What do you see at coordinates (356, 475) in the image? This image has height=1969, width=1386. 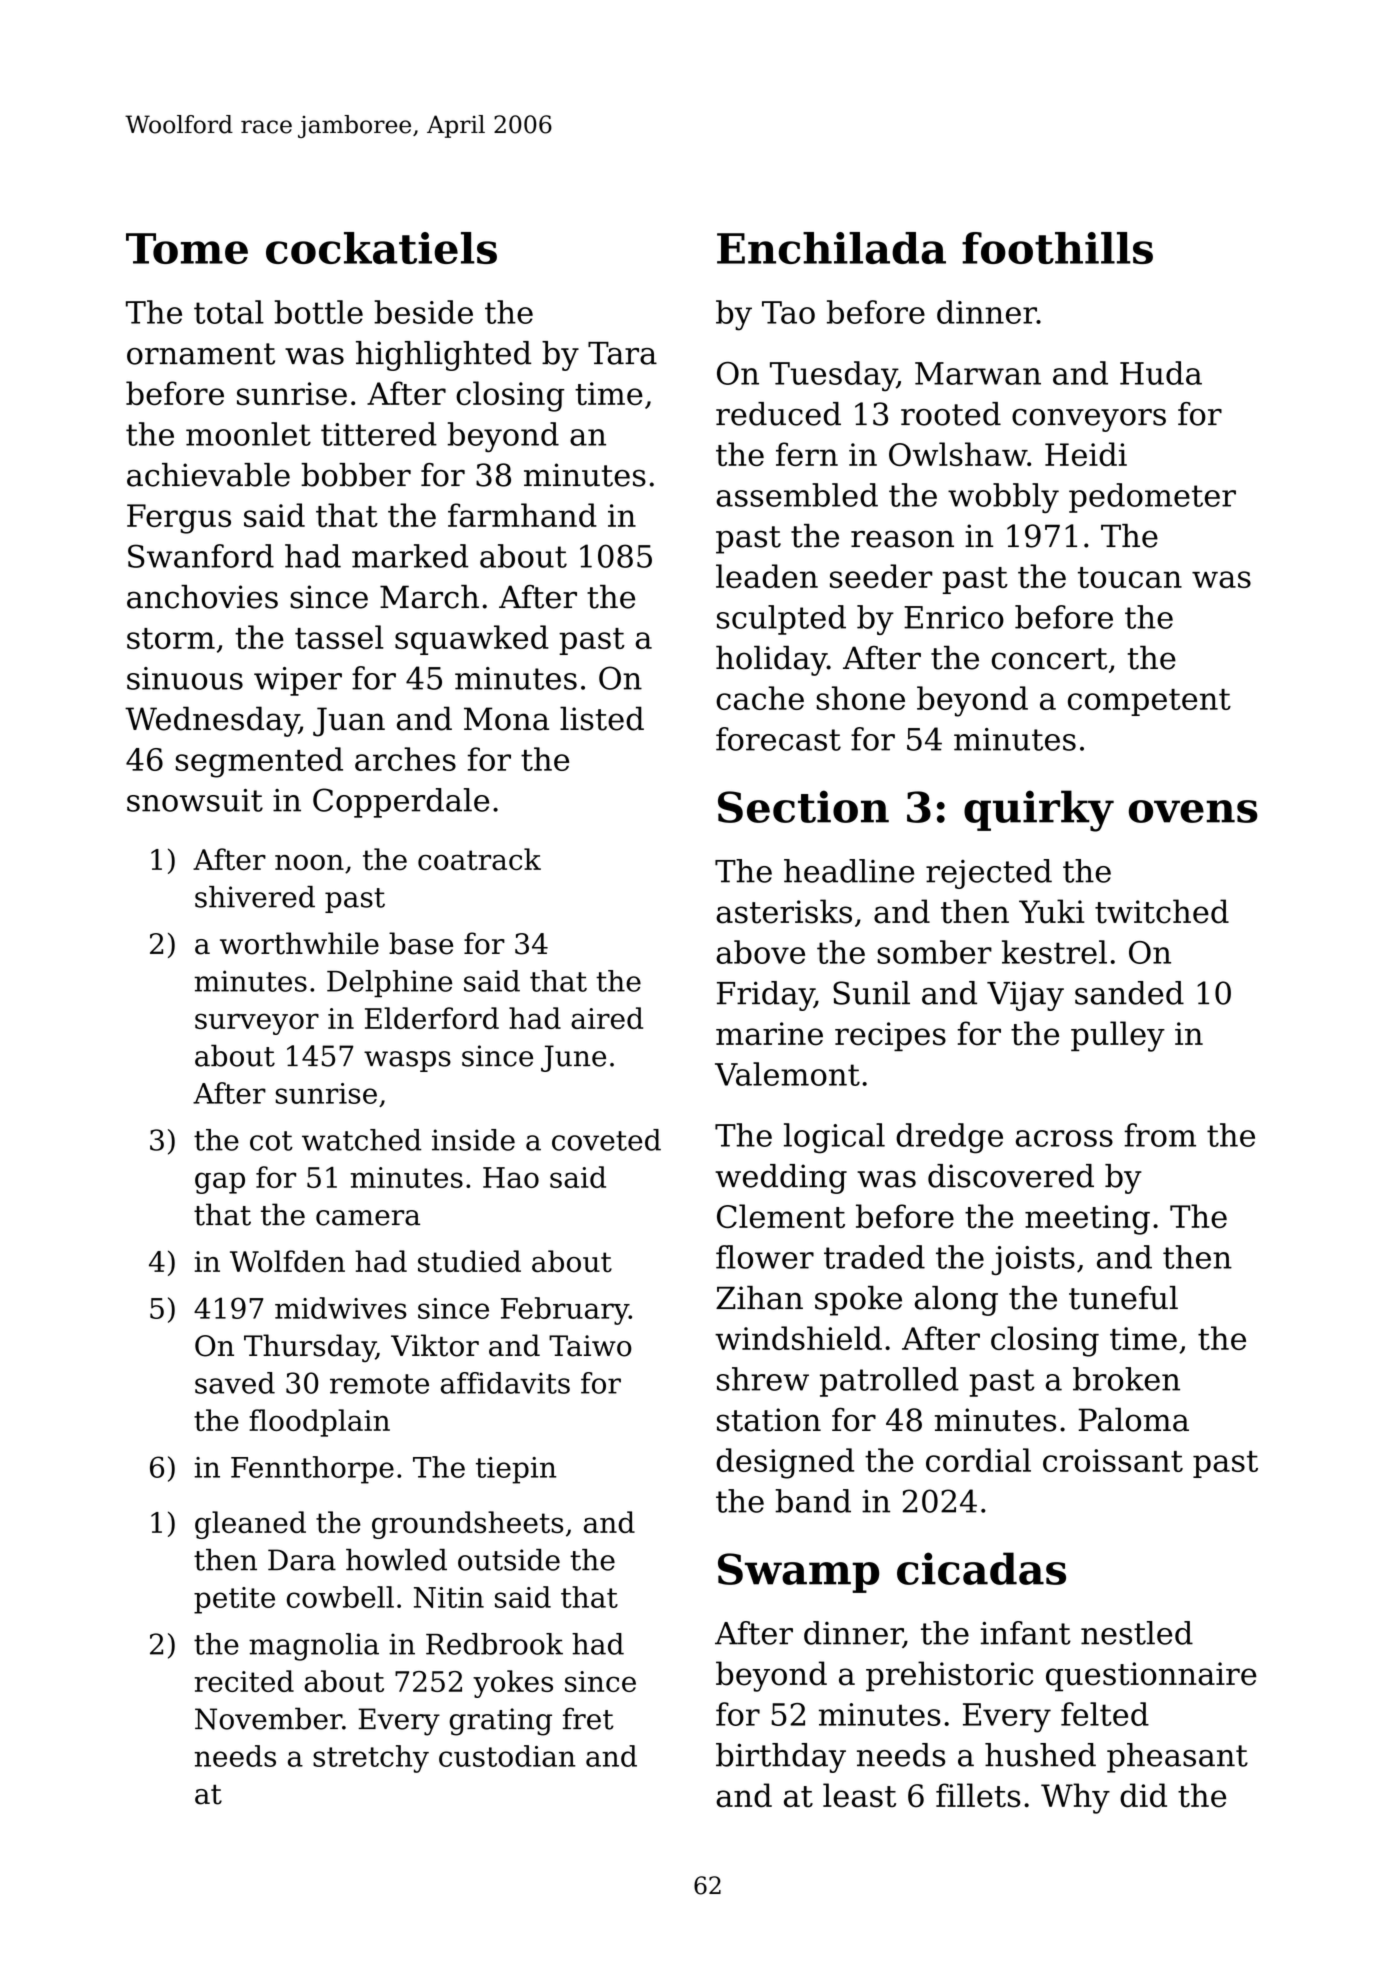 I see `bobber` at bounding box center [356, 475].
